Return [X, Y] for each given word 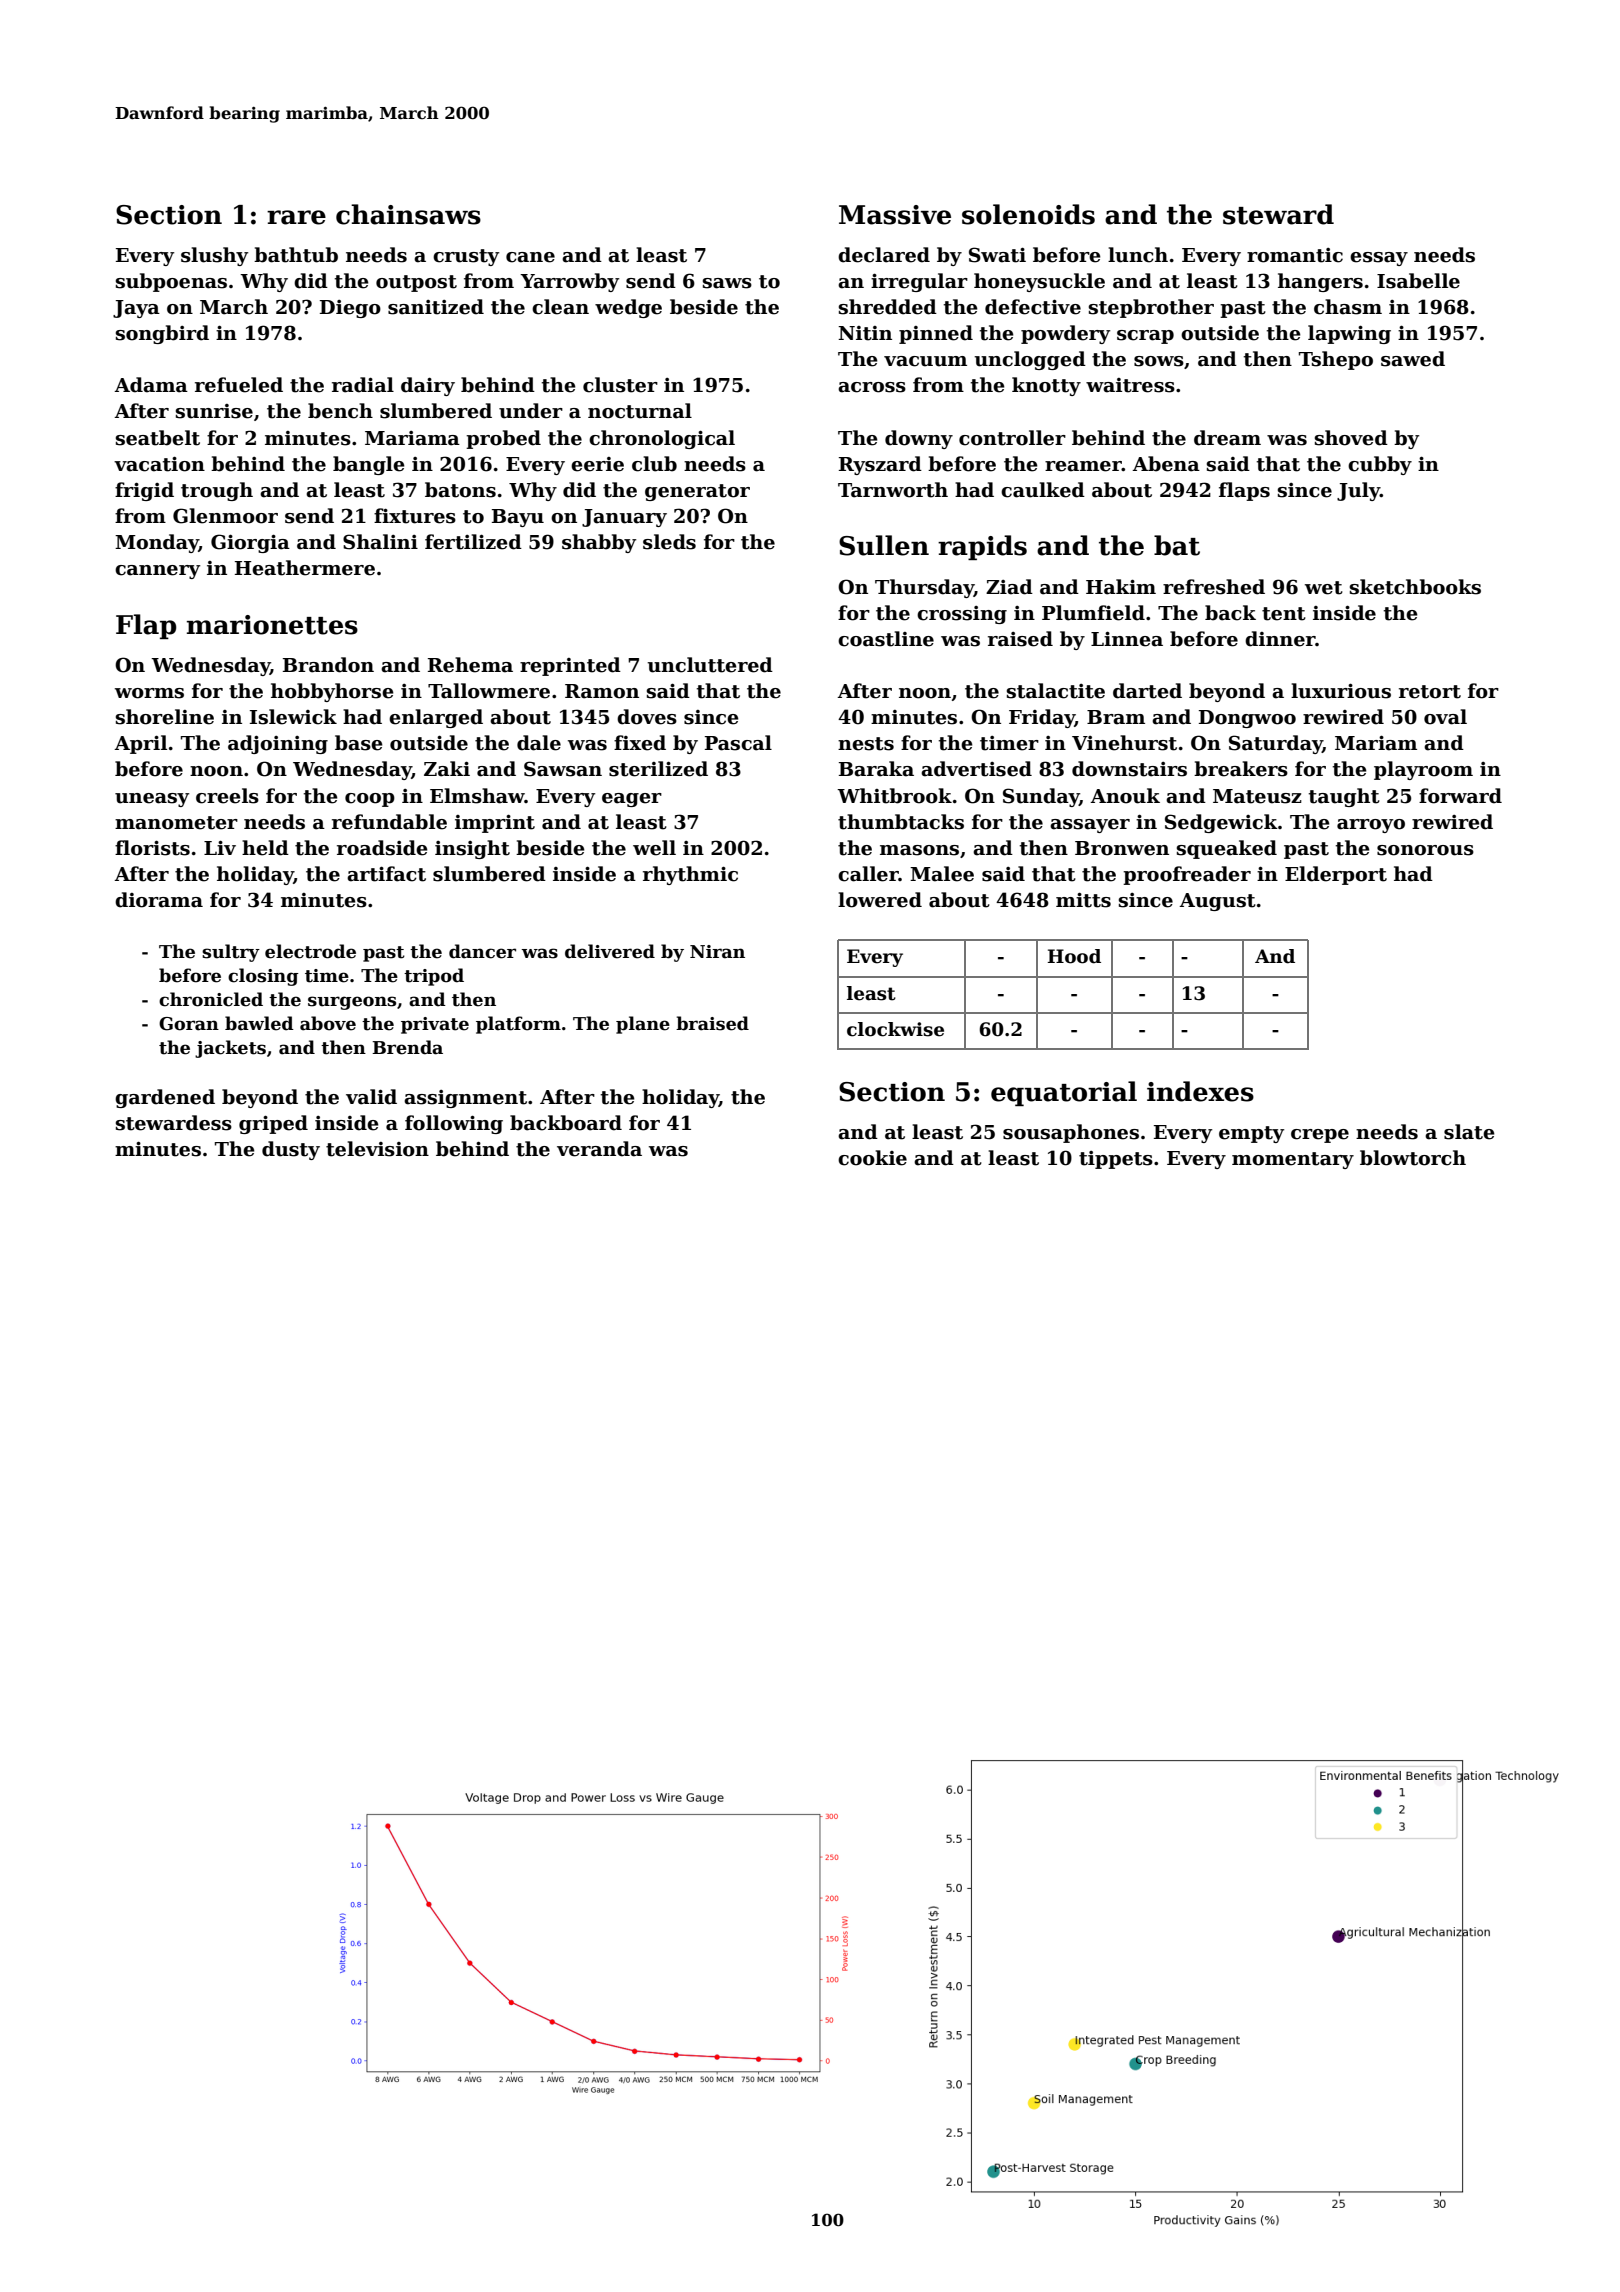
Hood [1074, 956]
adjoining [278, 744]
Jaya [136, 309]
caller [868, 874]
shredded [888, 307]
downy [919, 439]
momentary [1293, 1160]
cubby [1380, 465]
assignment [465, 1099]
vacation [159, 464]
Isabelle [1418, 281]
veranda [599, 1149]
